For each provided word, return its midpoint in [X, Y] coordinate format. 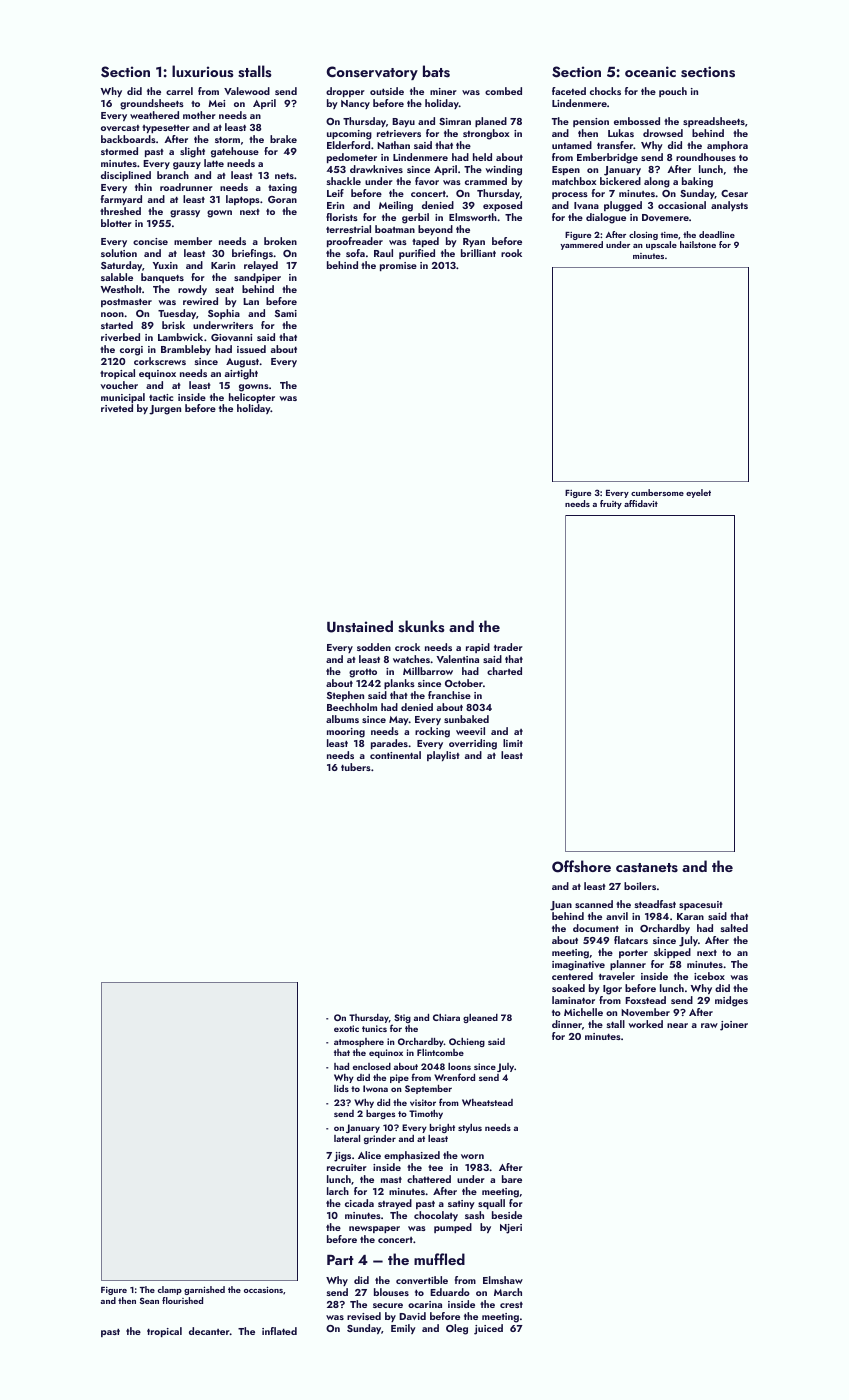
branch [173, 175]
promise [398, 266]
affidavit [641, 503]
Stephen [345, 696]
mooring [346, 733]
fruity [611, 504]
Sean [149, 1300]
